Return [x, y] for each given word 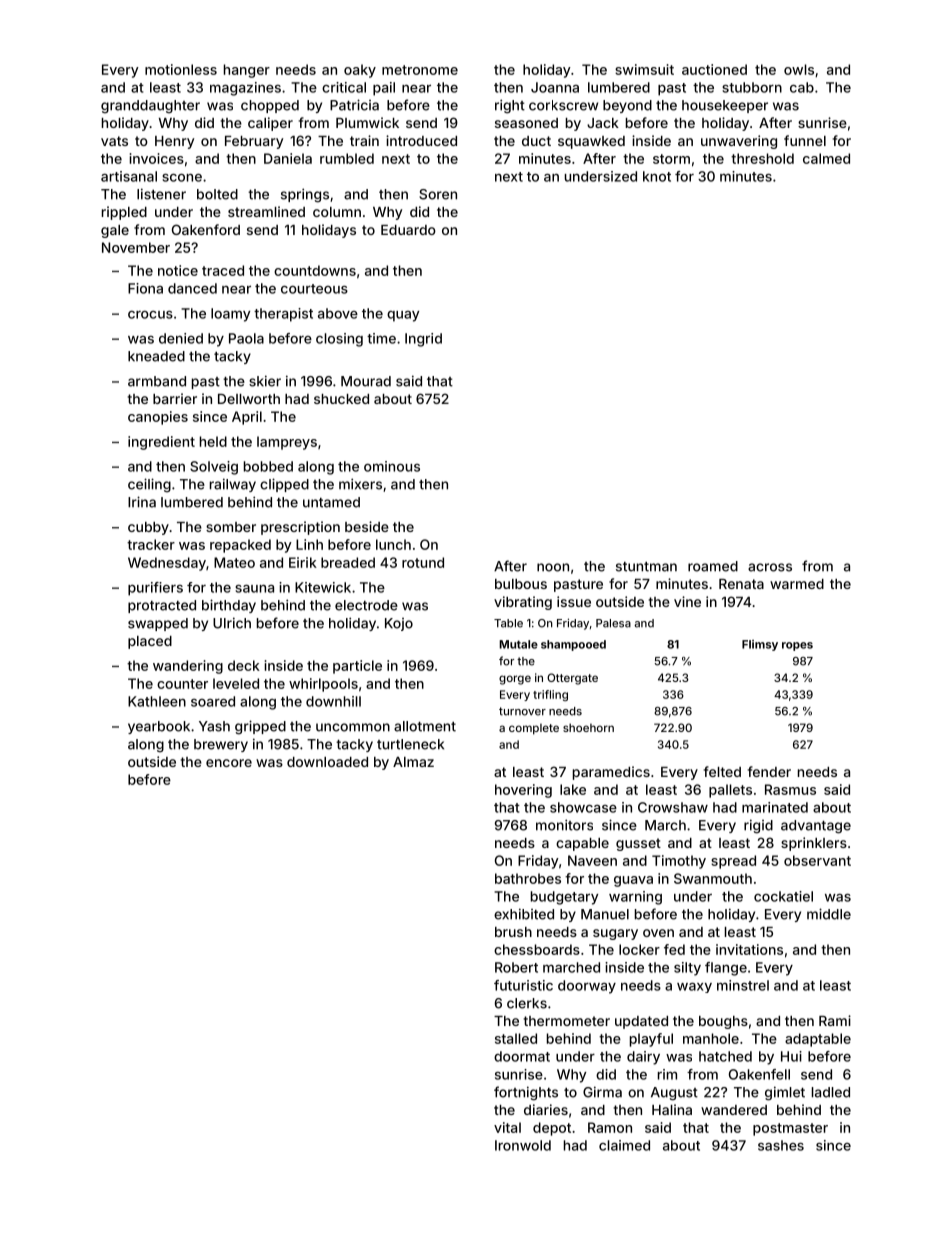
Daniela [288, 158]
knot [657, 176]
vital [507, 1127]
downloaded [327, 762]
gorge [515, 680]
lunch [393, 544]
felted [722, 771]
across [770, 567]
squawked [591, 142]
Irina [142, 502]
